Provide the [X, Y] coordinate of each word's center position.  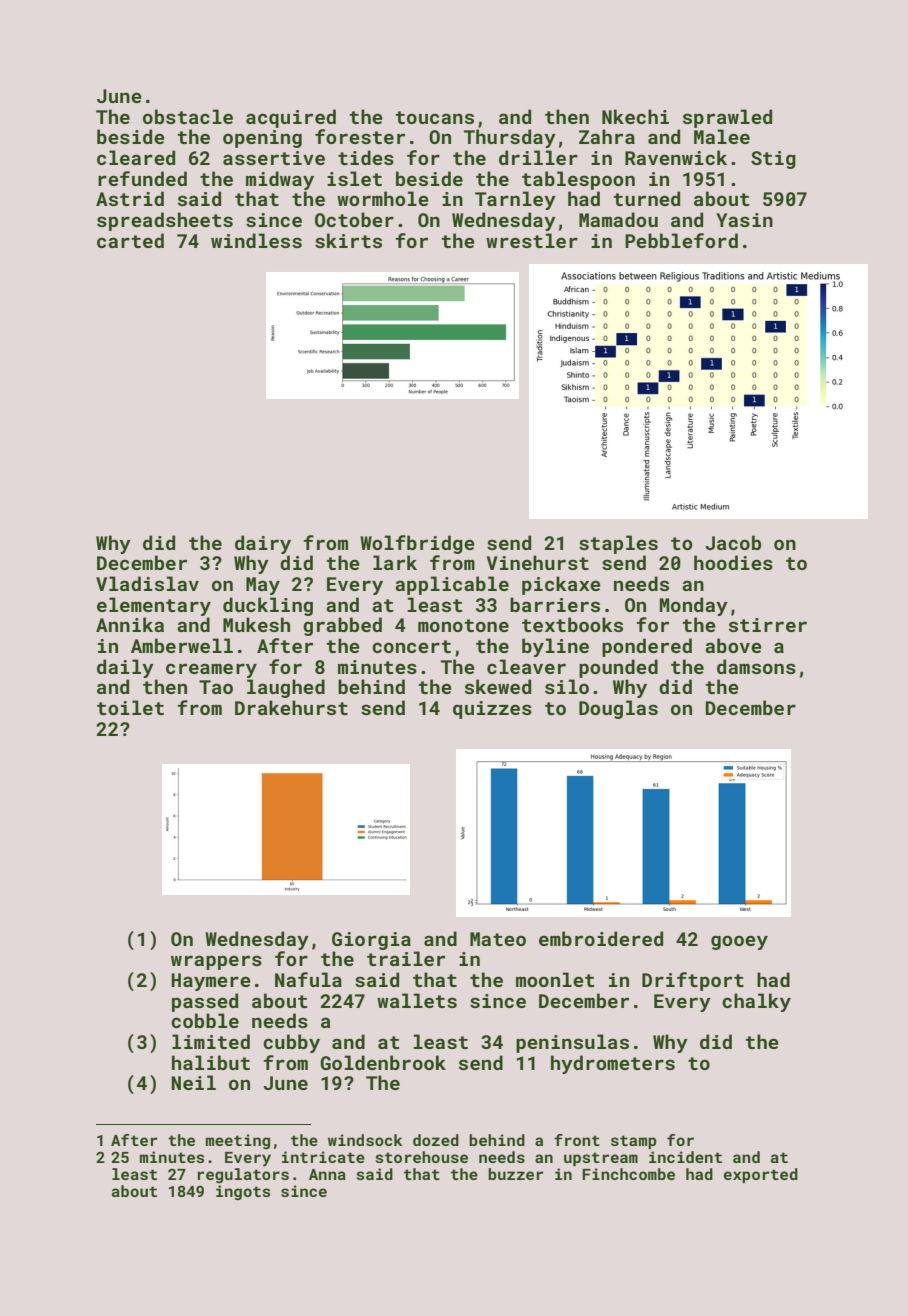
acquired [291, 118]
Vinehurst [538, 562]
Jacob [733, 542]
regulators [243, 1176]
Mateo [498, 939]
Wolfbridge [417, 544]
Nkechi [635, 116]
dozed [436, 1140]
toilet [130, 707]
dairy [263, 544]
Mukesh [256, 624]
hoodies [733, 562]
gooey [739, 942]
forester [360, 136]
